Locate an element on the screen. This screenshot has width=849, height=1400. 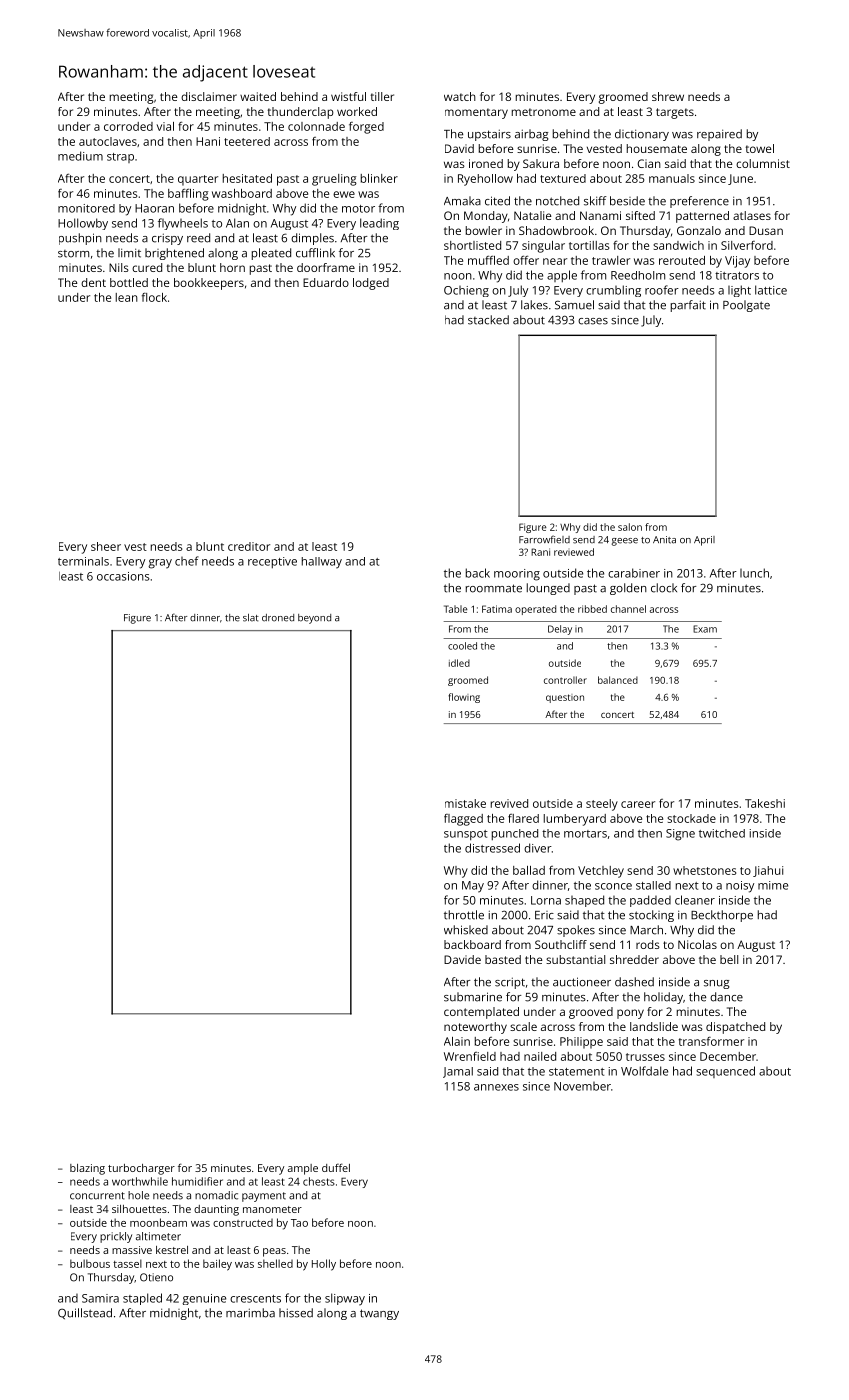
lunch is located at coordinates (754, 573).
